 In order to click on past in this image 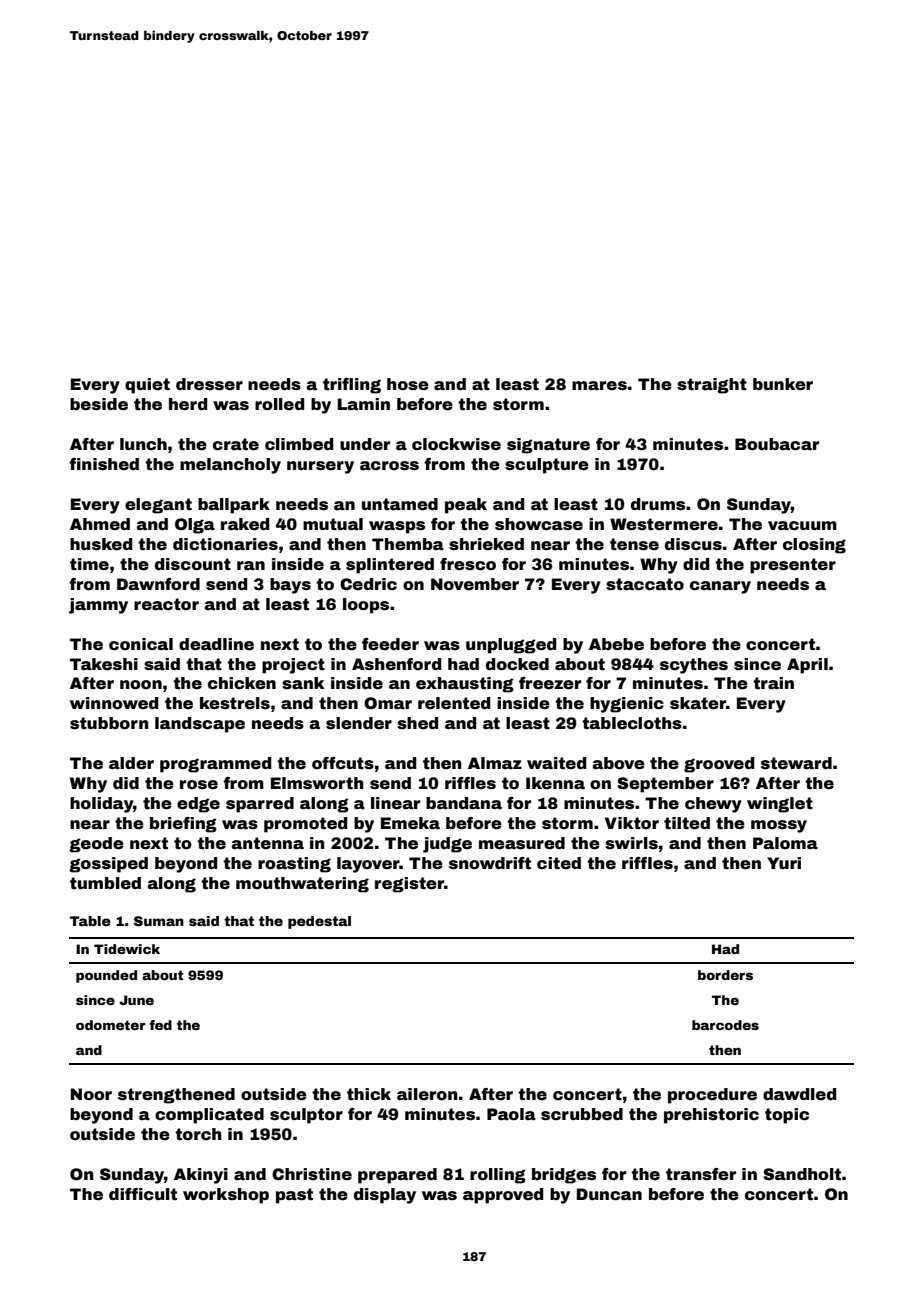, I will do `click(294, 1196)`.
